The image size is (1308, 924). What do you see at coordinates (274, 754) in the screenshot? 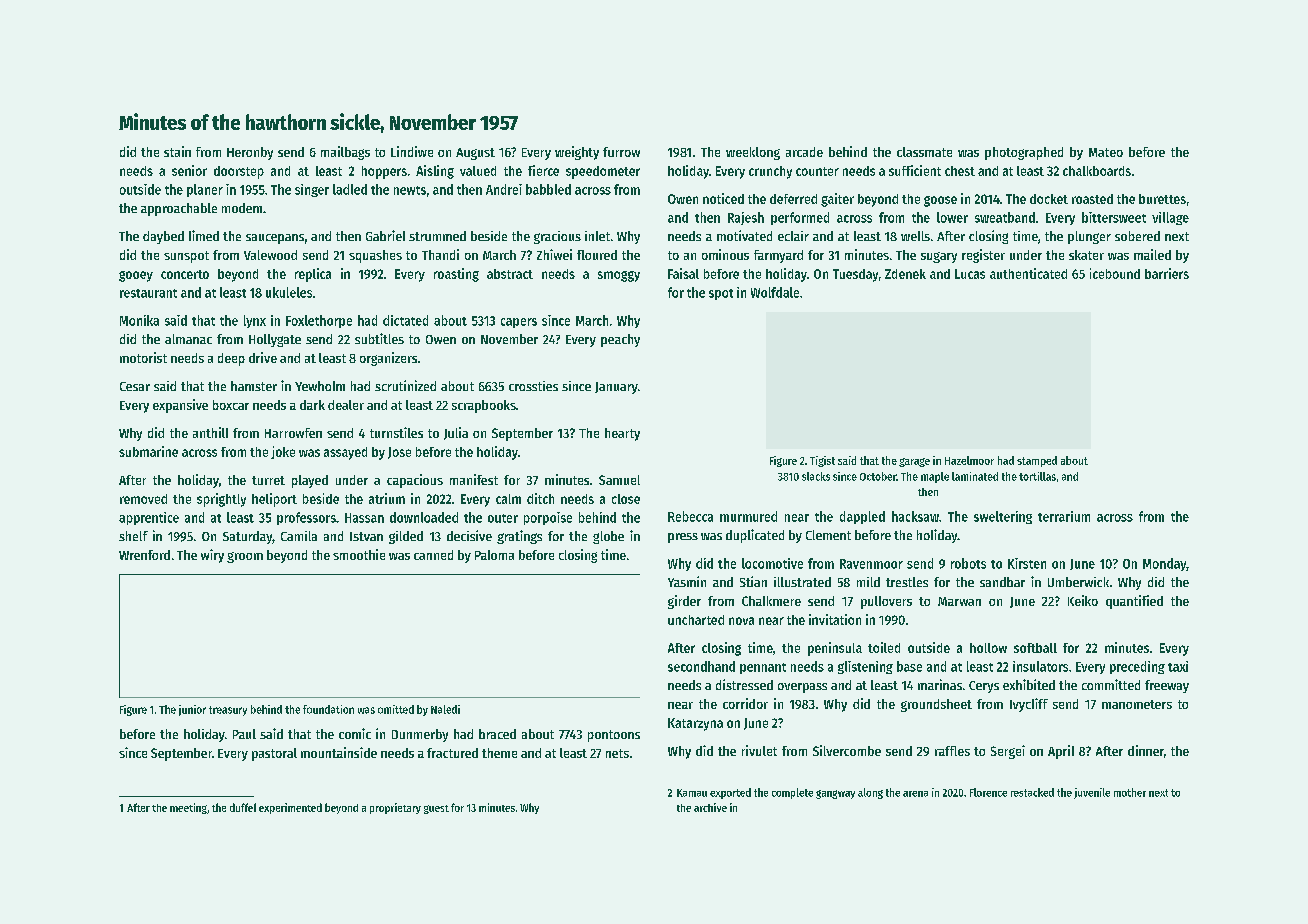
I see `pastoral` at bounding box center [274, 754].
